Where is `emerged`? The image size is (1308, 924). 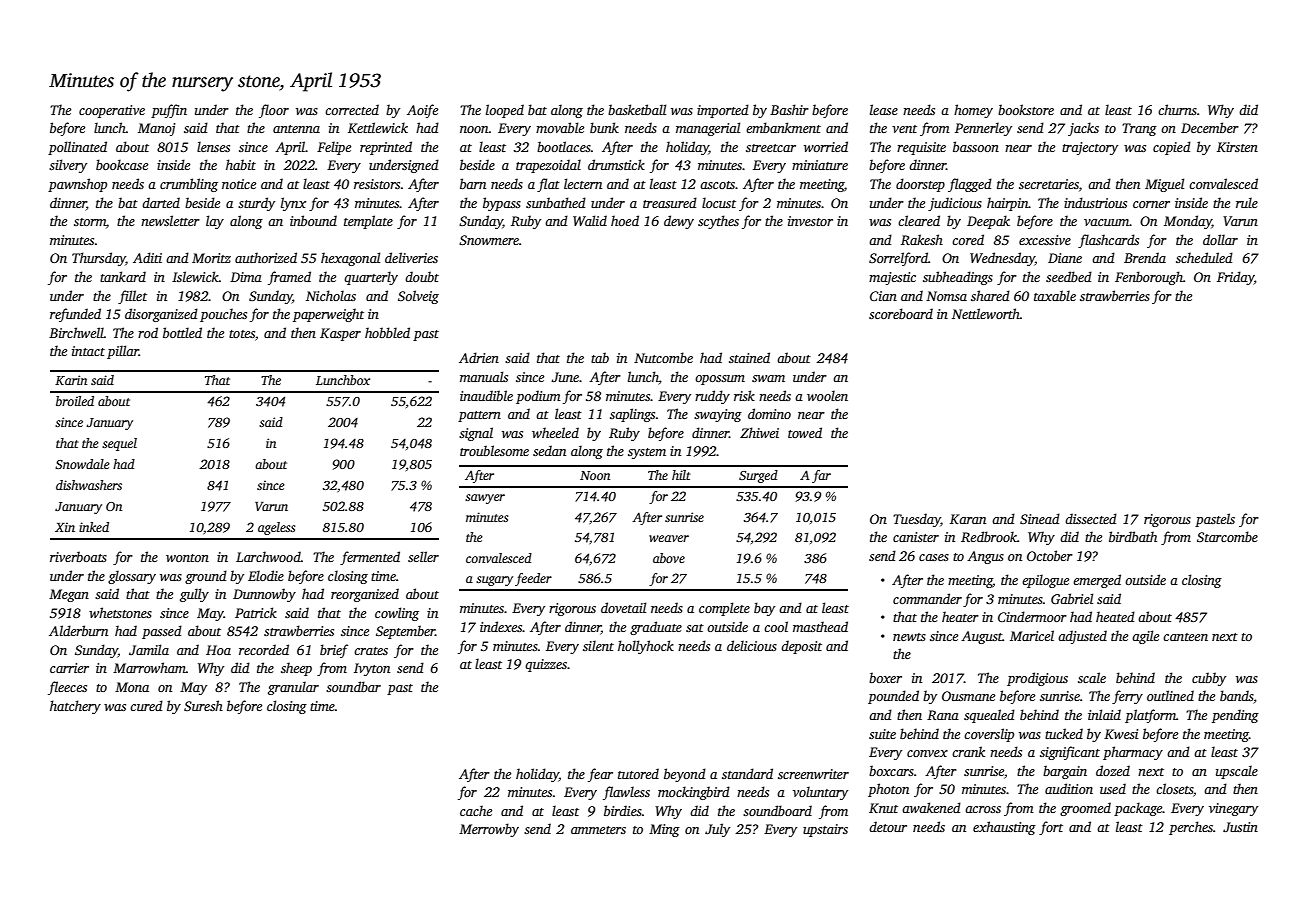
emerged is located at coordinates (1097, 581).
